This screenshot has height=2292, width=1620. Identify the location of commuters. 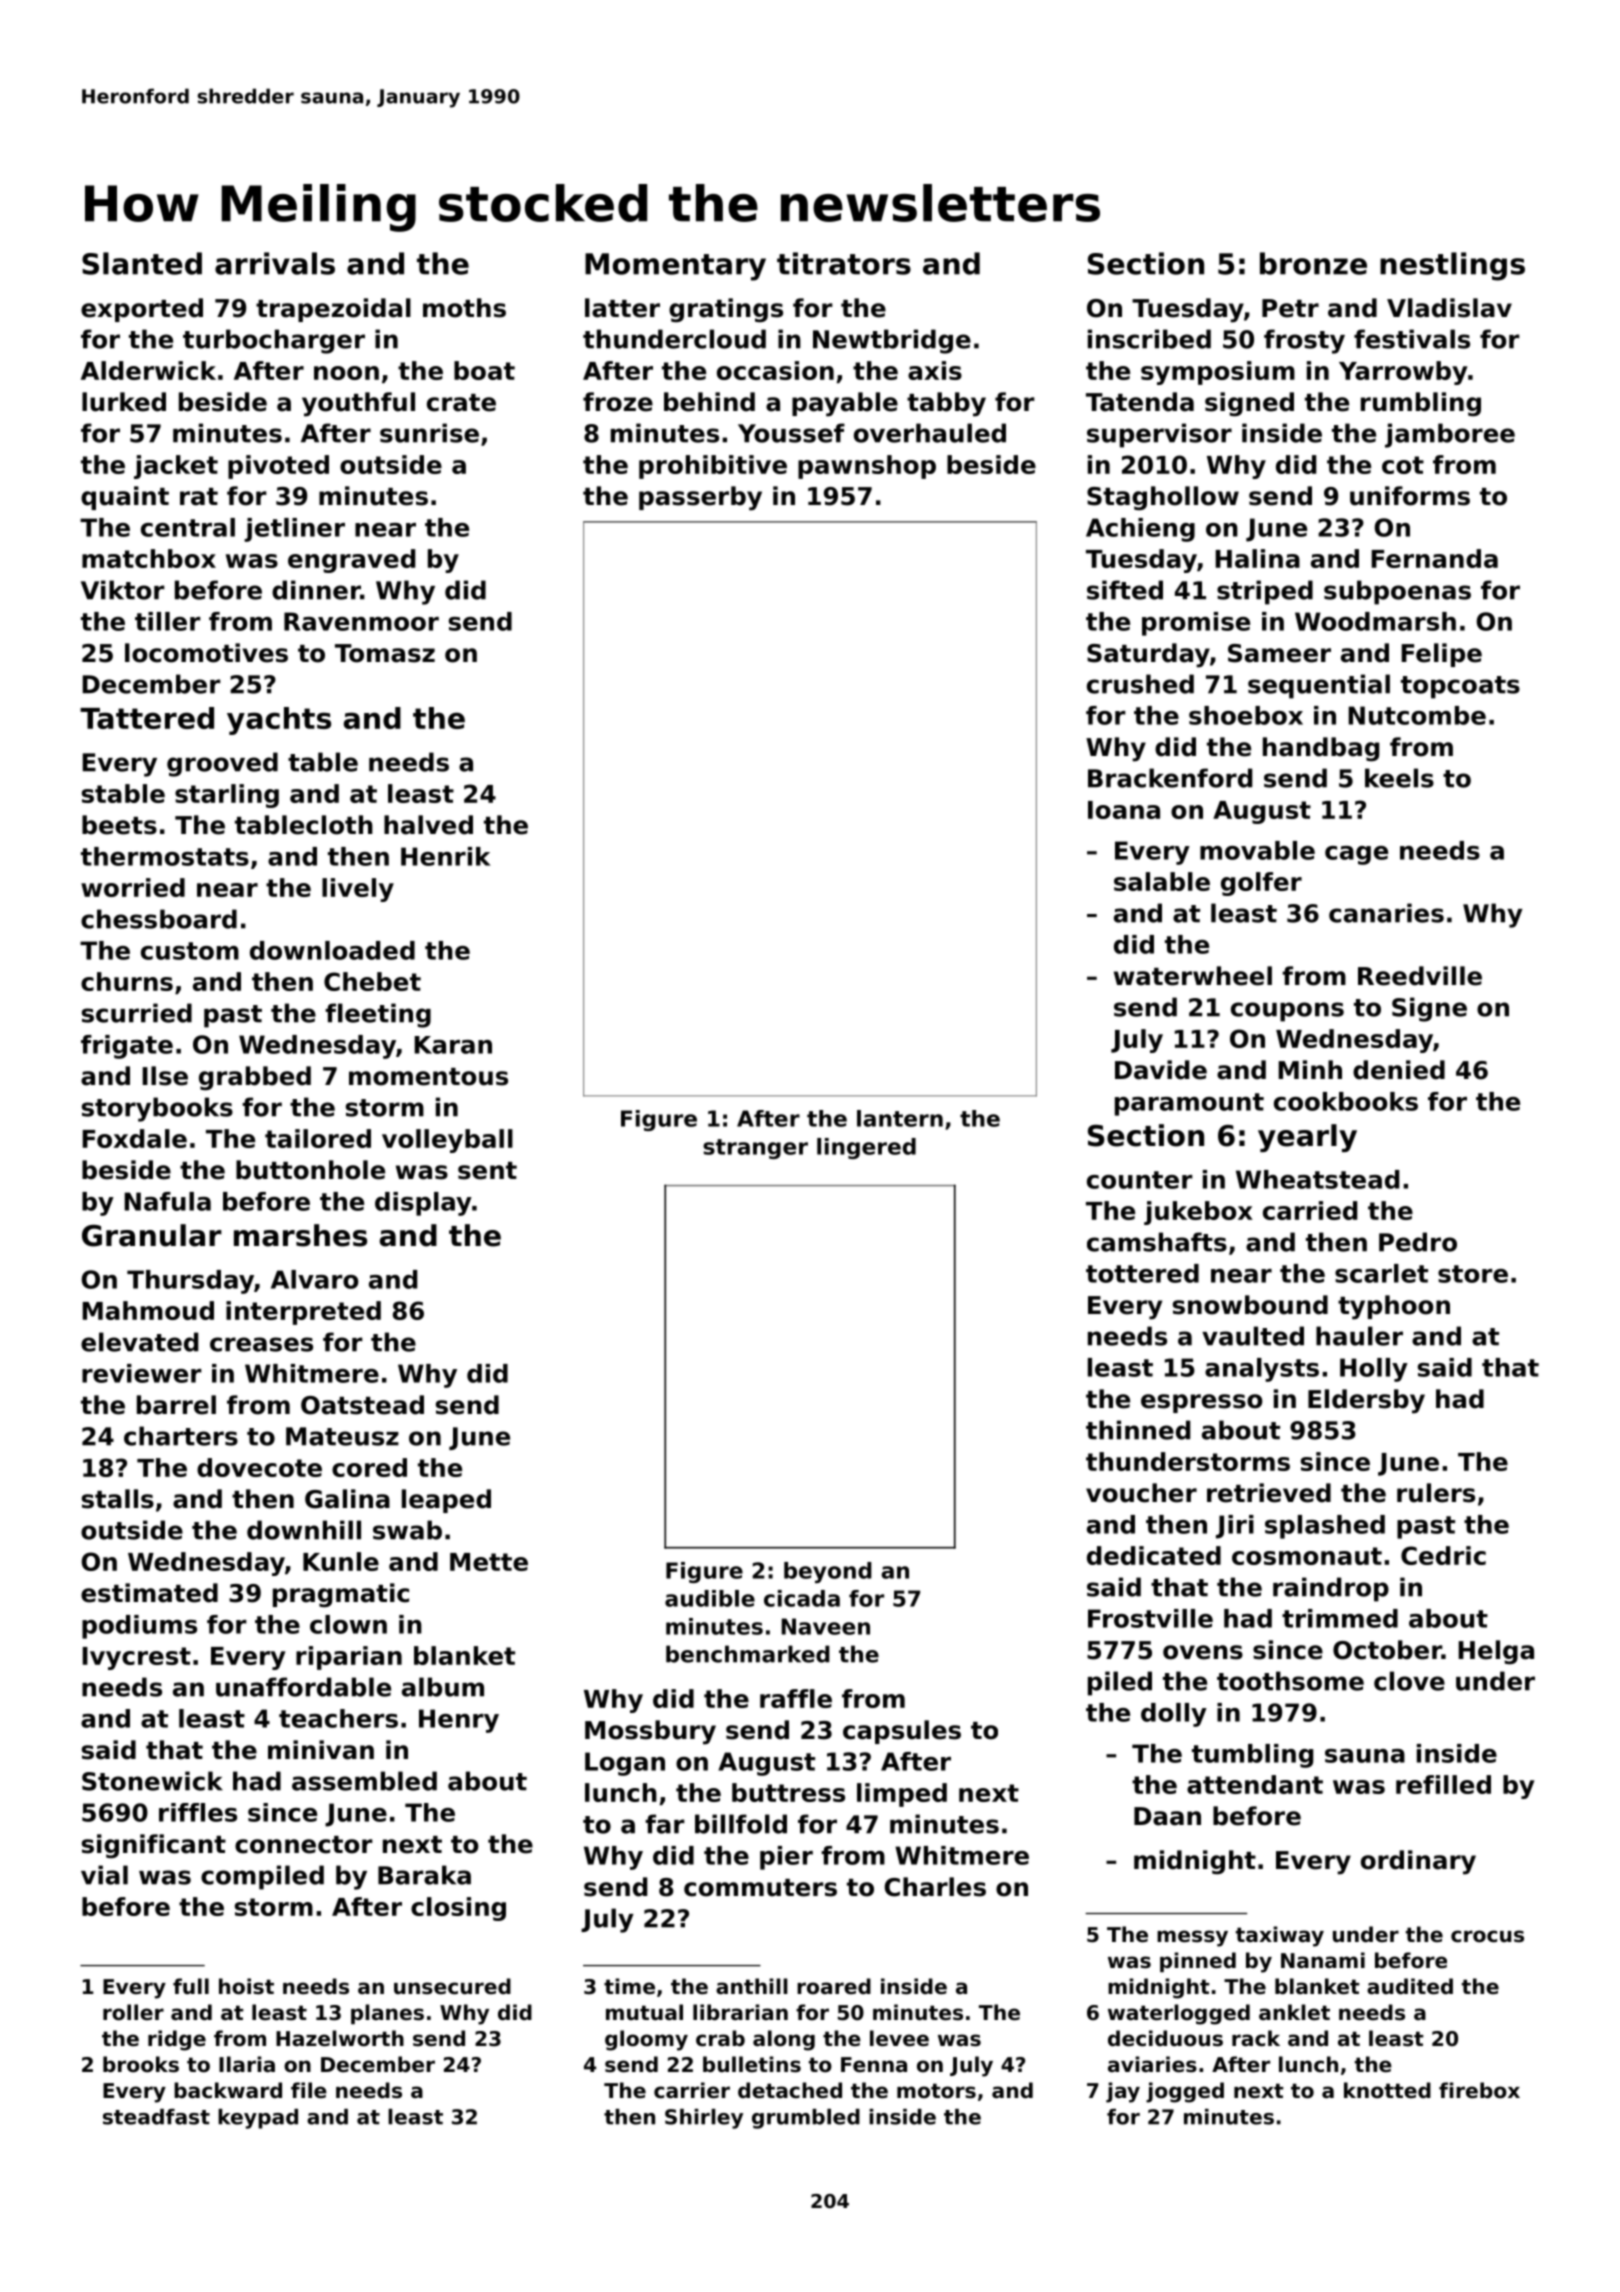
(760, 1888).
